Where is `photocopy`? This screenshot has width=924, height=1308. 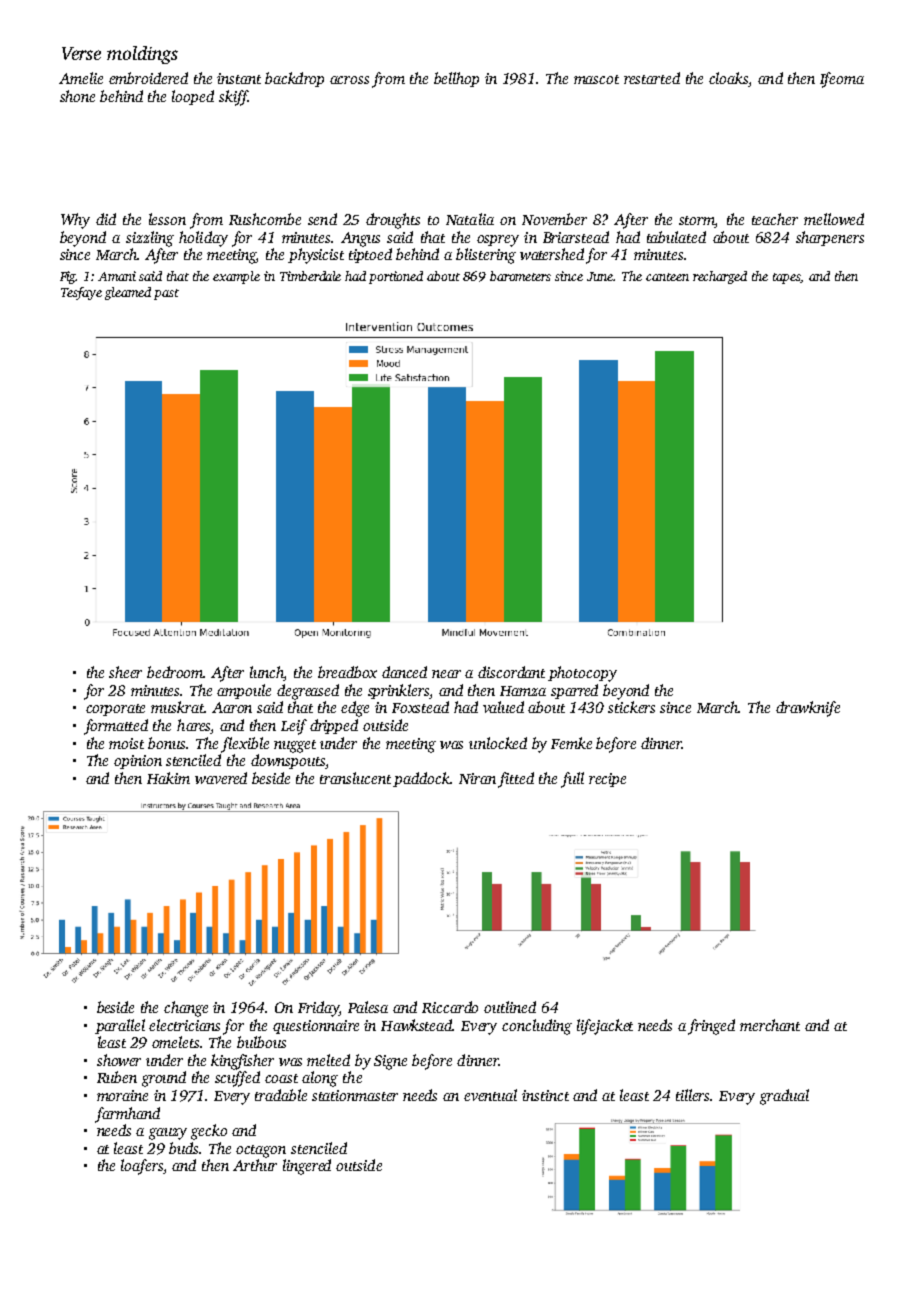
photocopy is located at coordinates (582, 674).
